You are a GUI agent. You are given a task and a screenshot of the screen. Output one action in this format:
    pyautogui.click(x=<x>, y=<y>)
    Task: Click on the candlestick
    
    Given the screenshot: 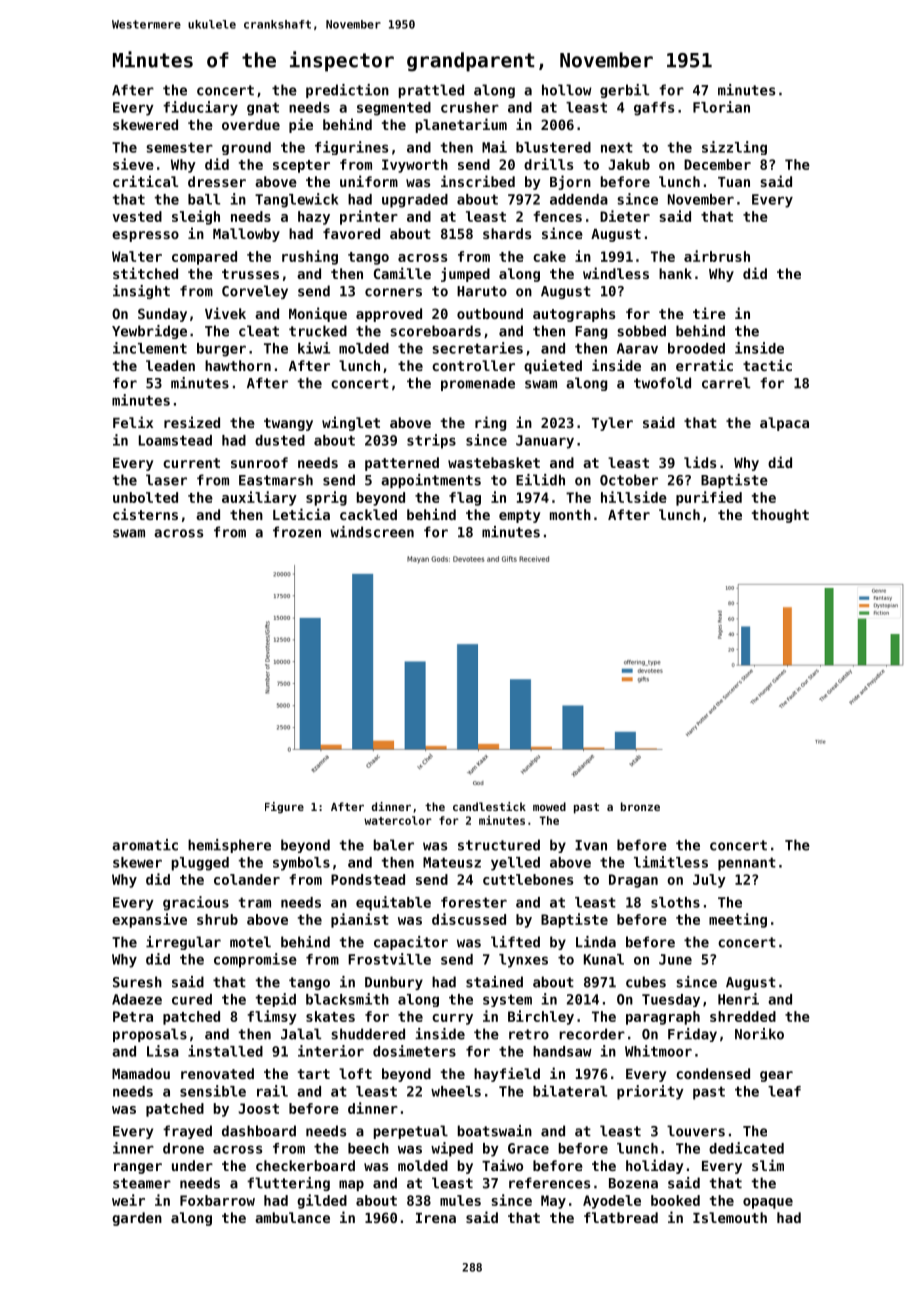 What is the action you would take?
    pyautogui.click(x=489, y=806)
